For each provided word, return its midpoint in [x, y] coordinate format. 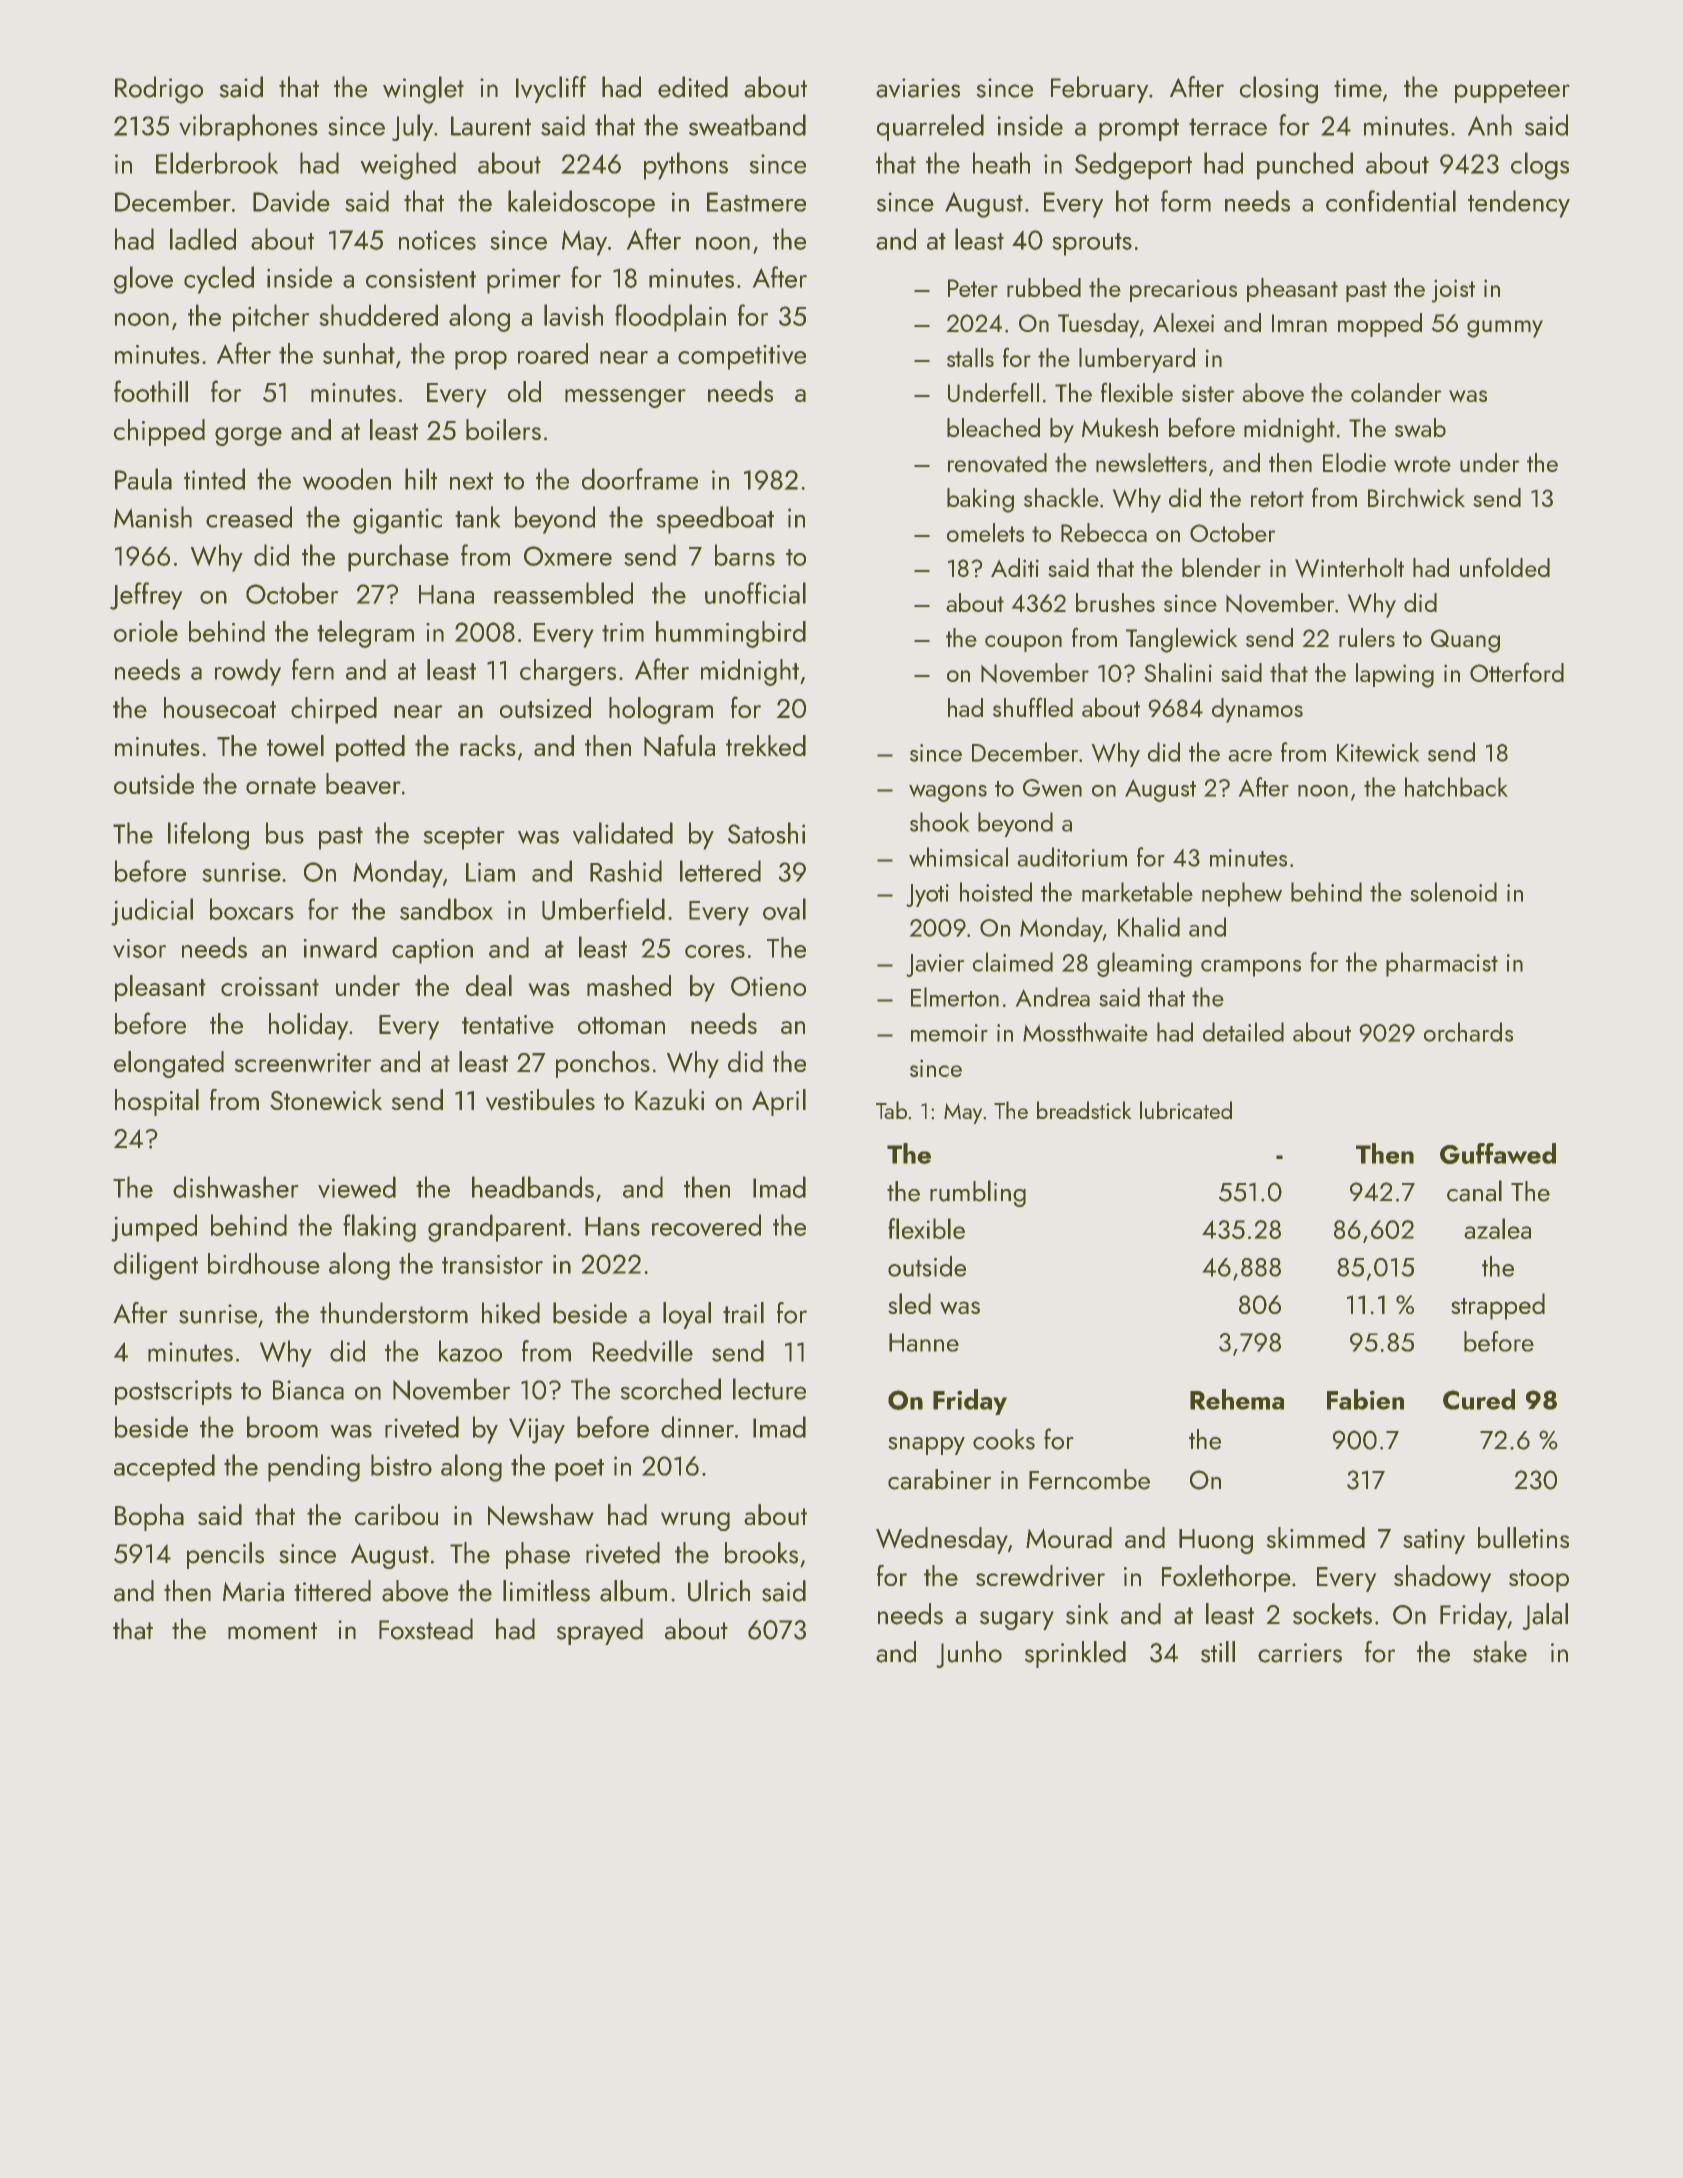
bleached [993, 427]
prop [481, 360]
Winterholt [1349, 568]
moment [272, 1631]
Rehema [1237, 1399]
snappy [926, 1446]
